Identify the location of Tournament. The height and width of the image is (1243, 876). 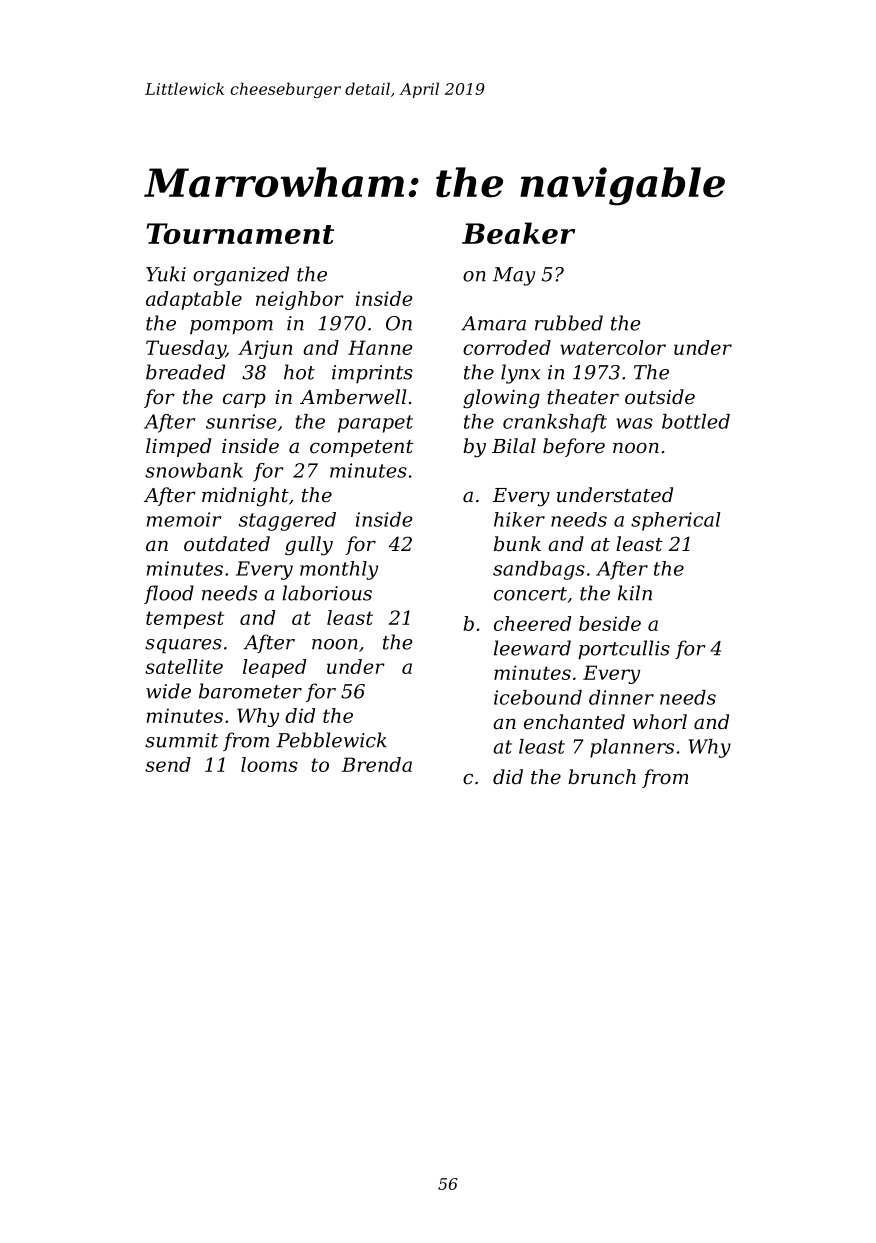
(240, 233).
